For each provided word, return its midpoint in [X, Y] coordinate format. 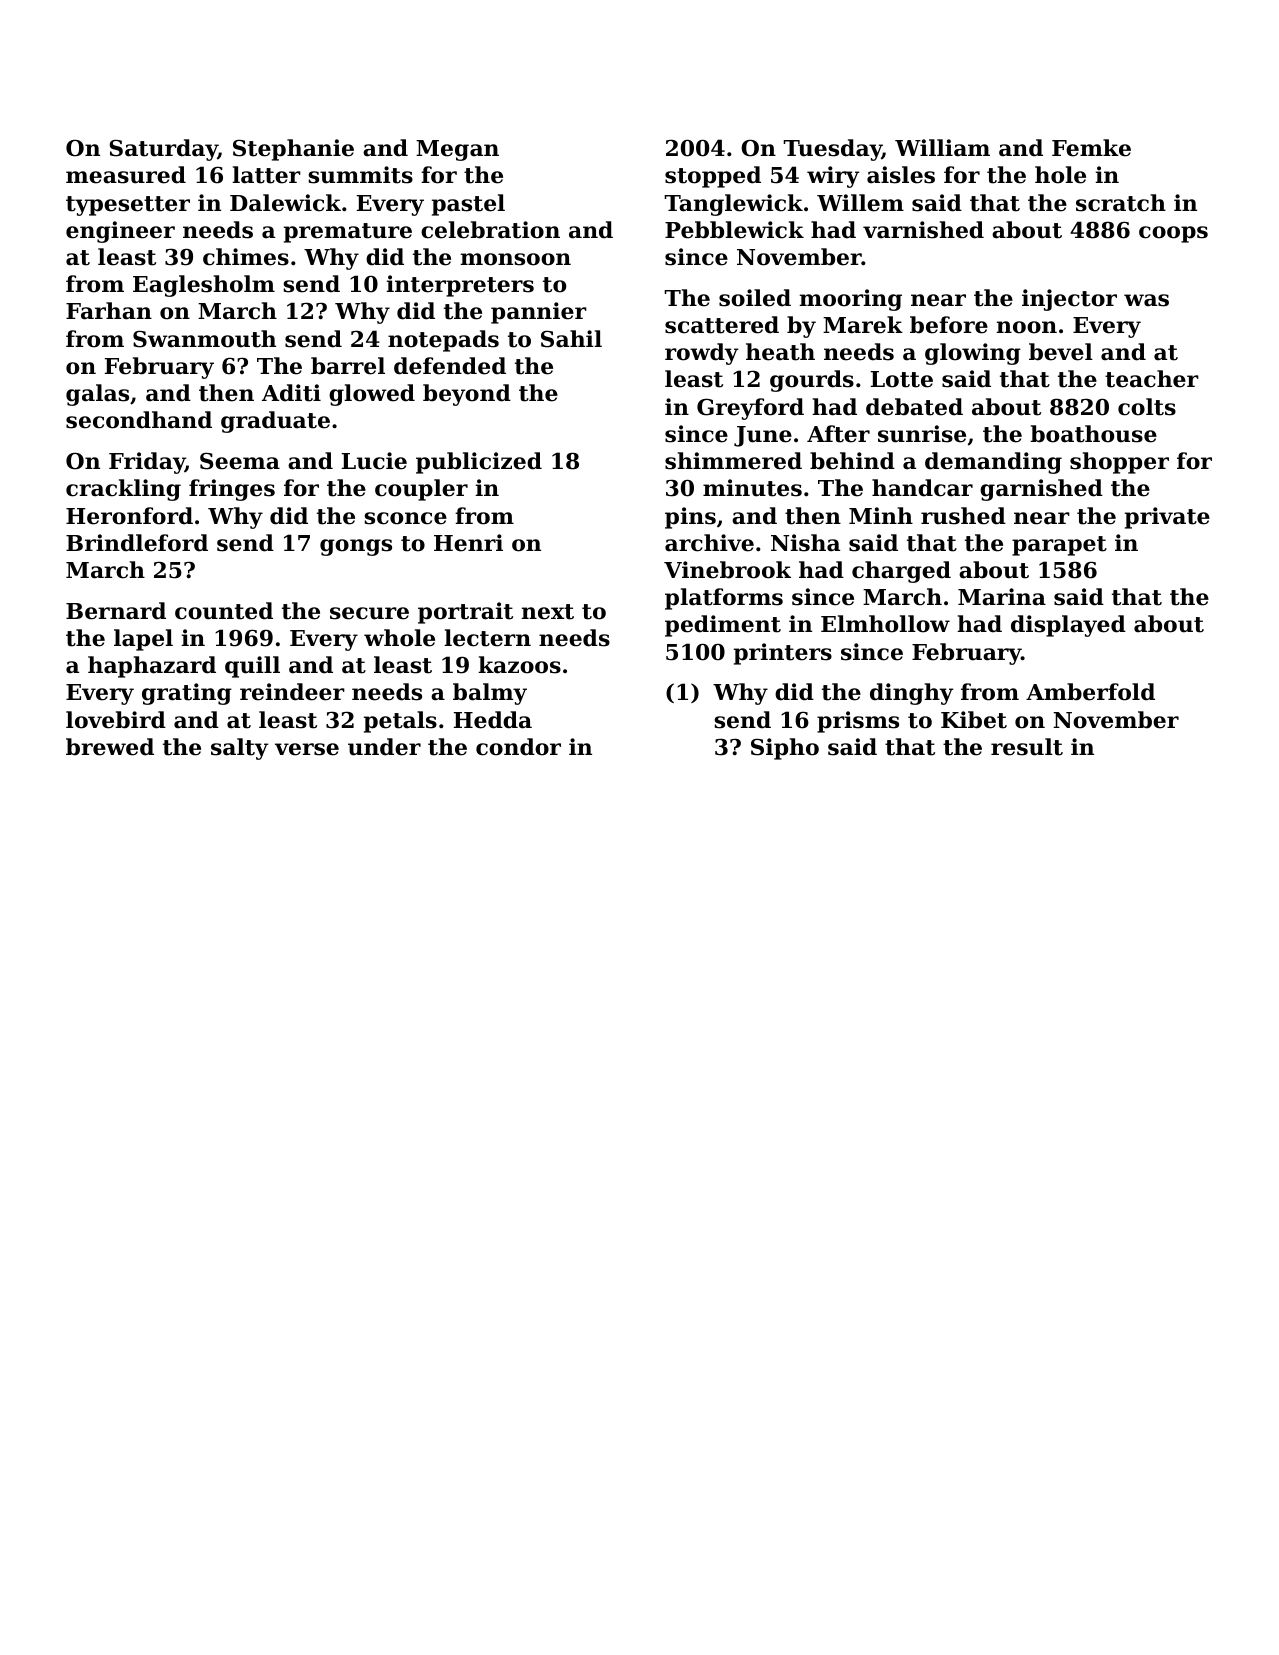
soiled [755, 298]
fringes [232, 490]
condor [518, 747]
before [949, 325]
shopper [1119, 463]
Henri [468, 543]
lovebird [116, 720]
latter [266, 175]
